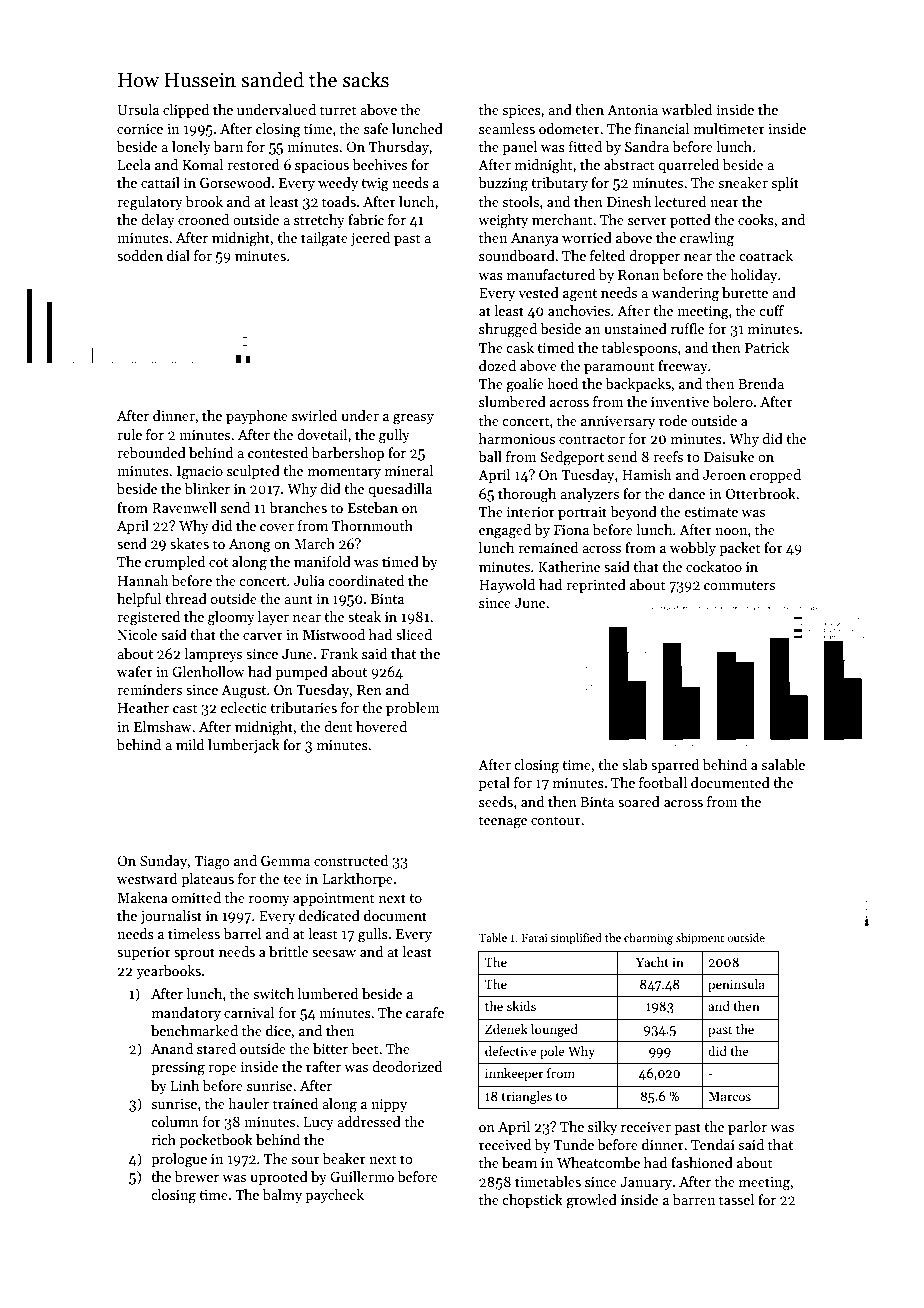 The width and height of the page is (924, 1308). Describe the element at coordinates (596, 586) in the page. I see `reprinted` at that location.
